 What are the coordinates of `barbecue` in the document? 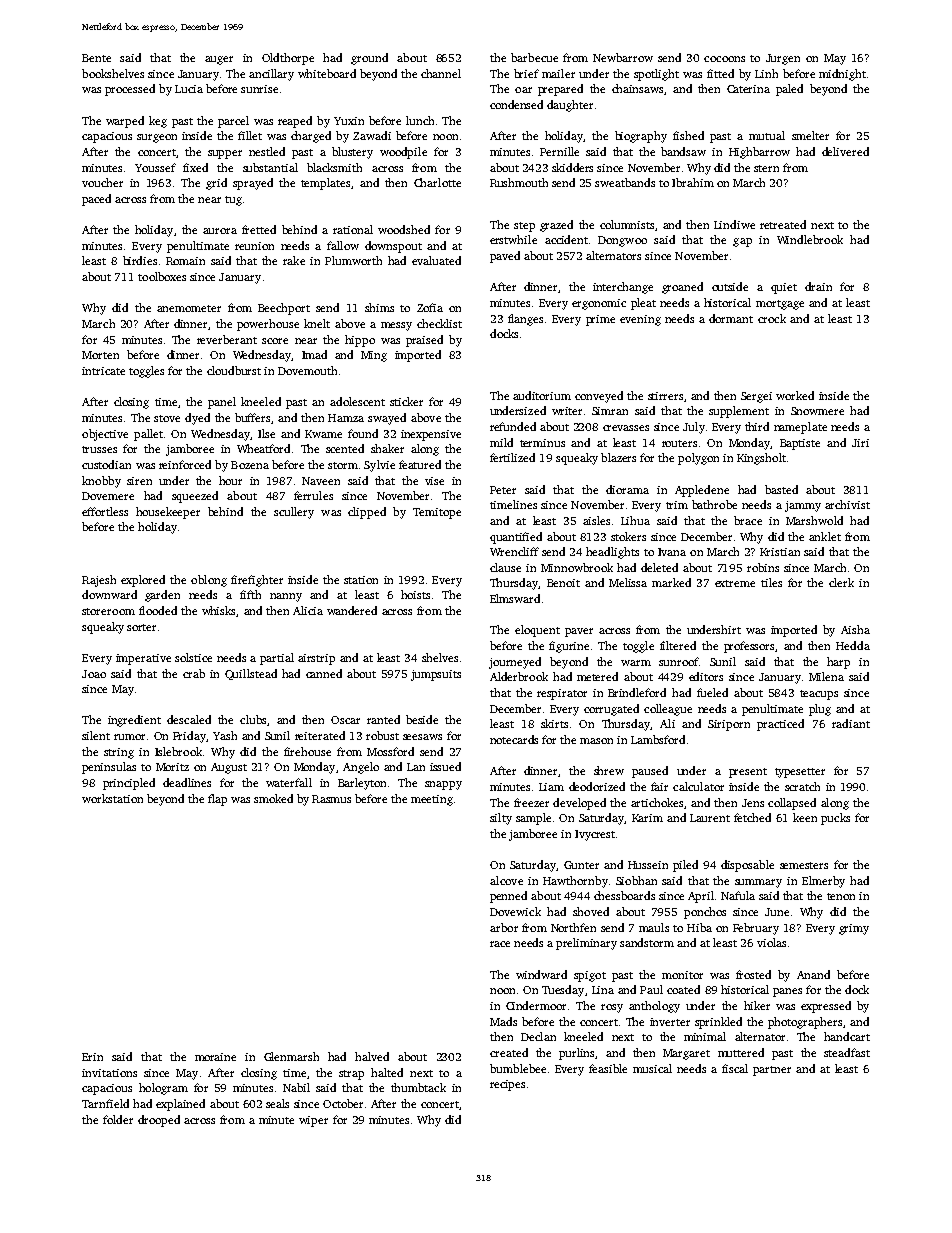 It's located at (534, 57).
